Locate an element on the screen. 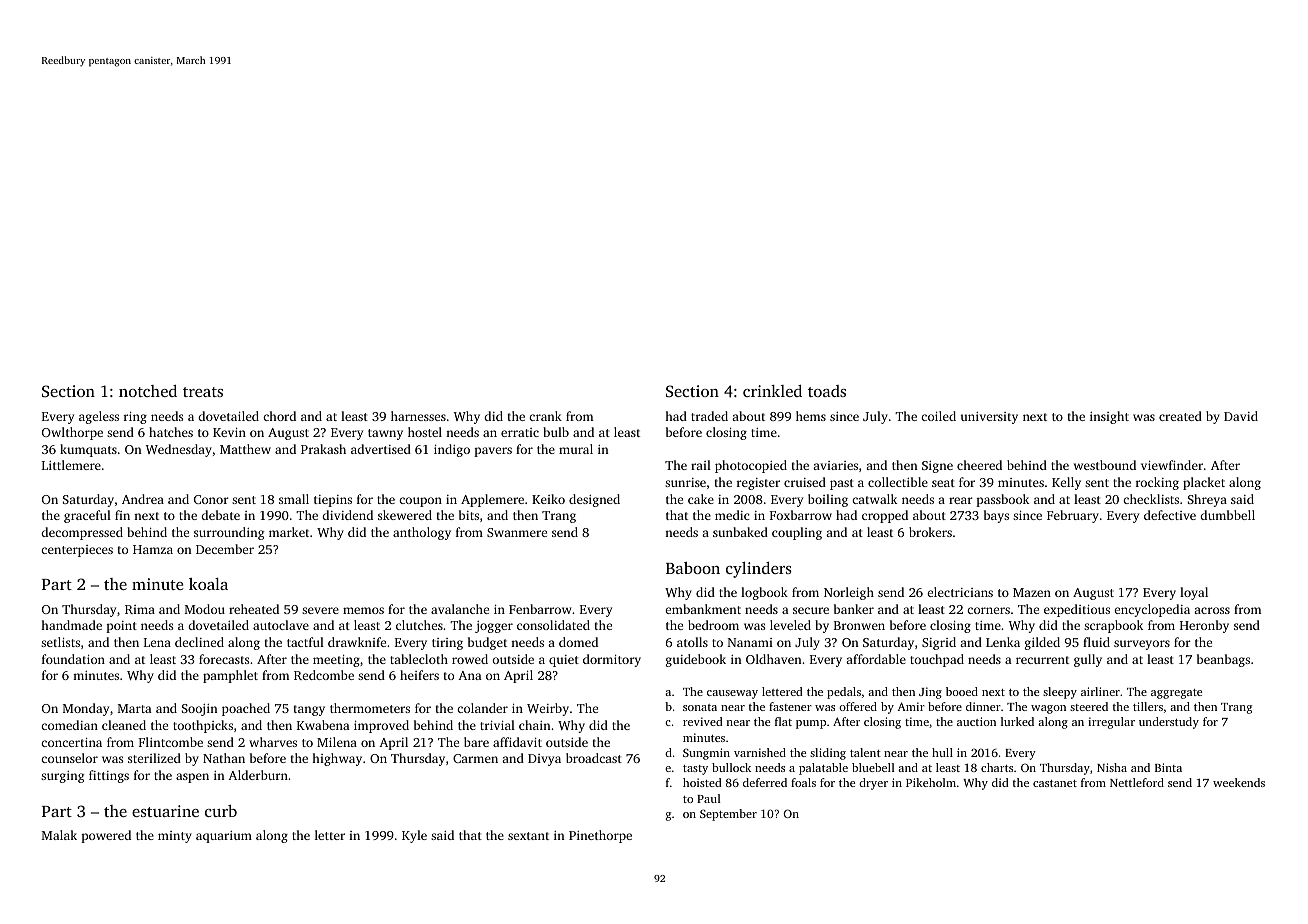  David is located at coordinates (1241, 416).
